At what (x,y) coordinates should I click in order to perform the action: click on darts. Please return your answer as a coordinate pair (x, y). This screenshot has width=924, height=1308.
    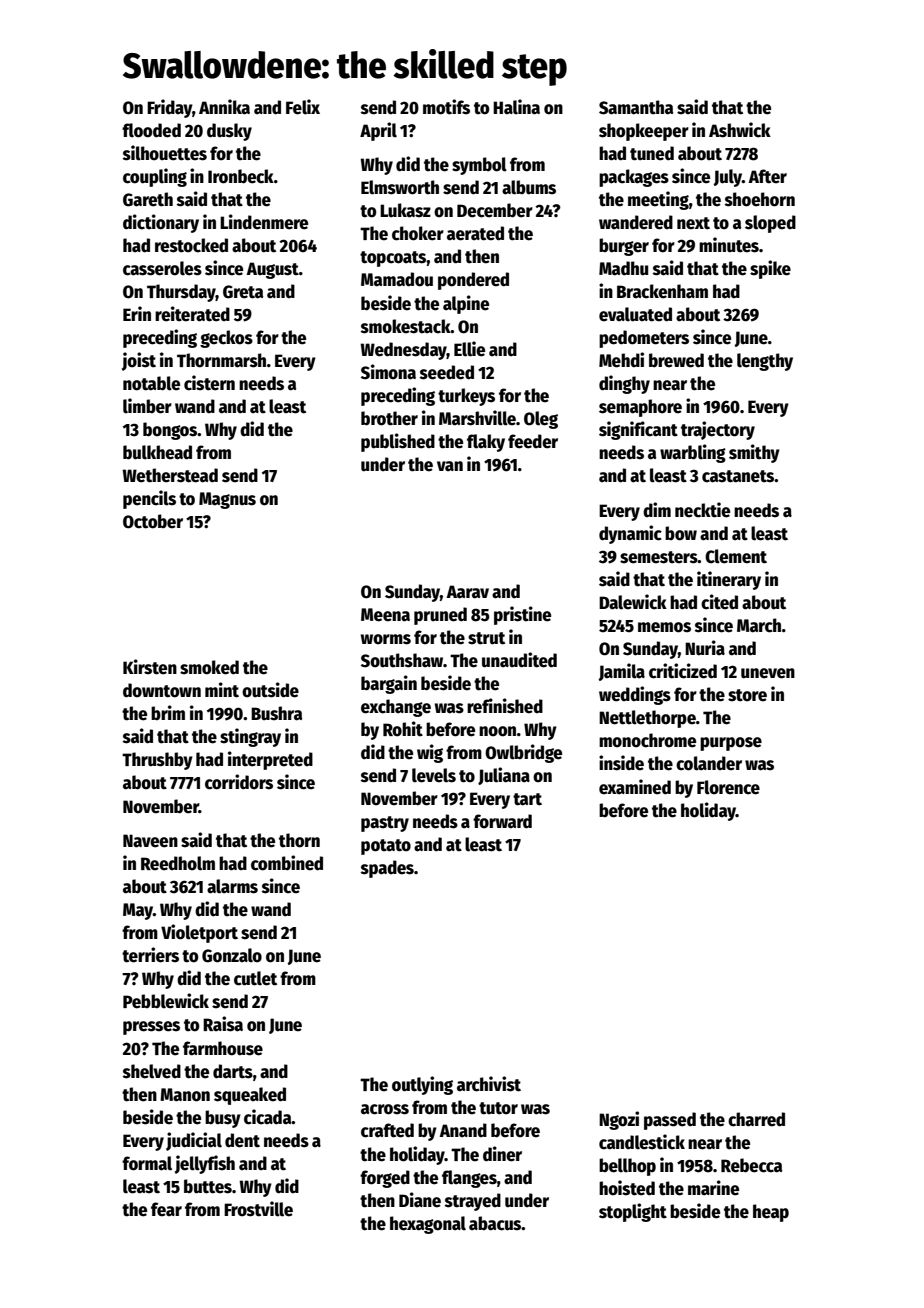
    Looking at the image, I should click on (233, 1071).
